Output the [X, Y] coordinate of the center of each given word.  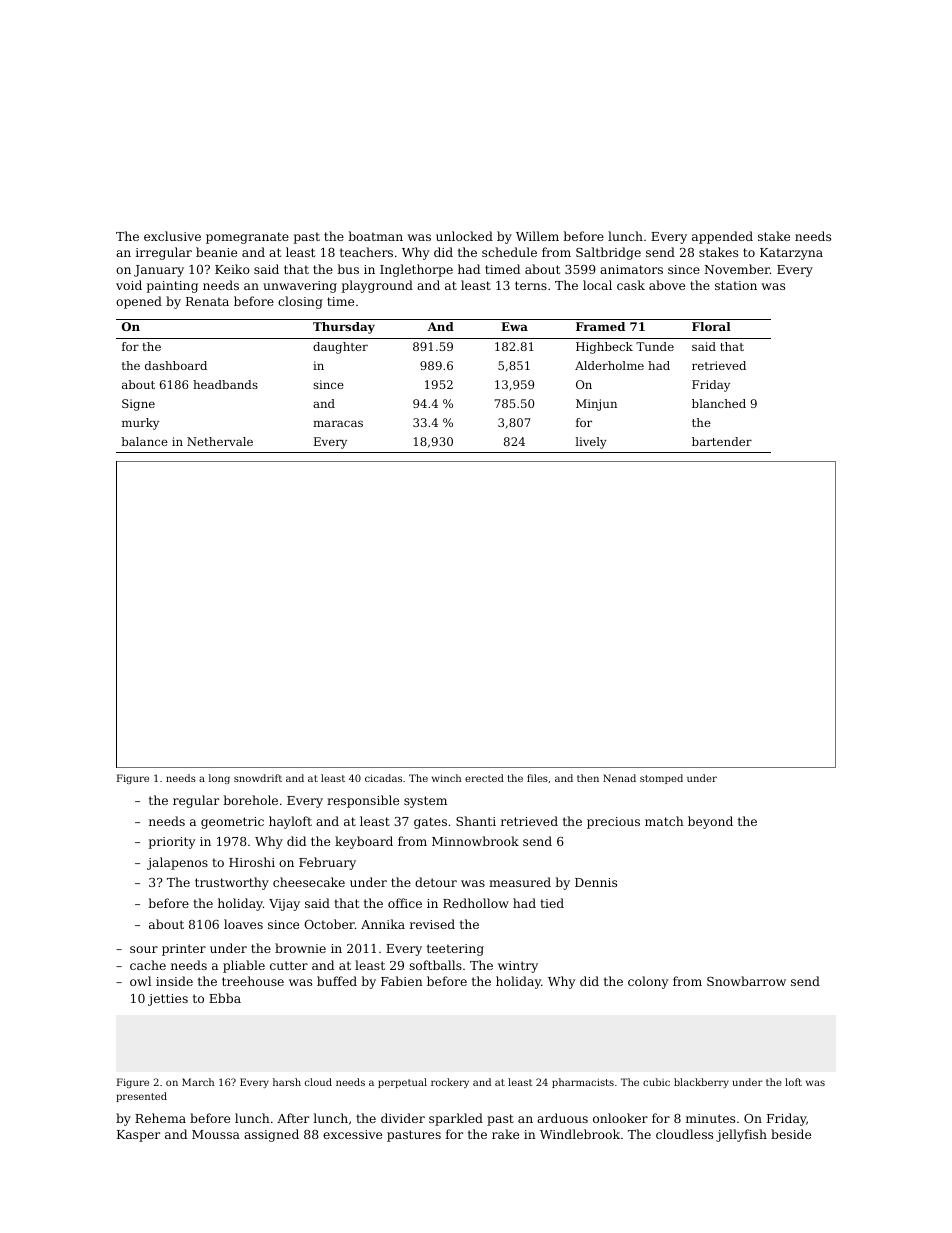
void [129, 285]
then [588, 778]
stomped [661, 779]
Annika [383, 924]
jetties [168, 1000]
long [219, 779]
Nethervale [220, 441]
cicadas [383, 778]
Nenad [619, 778]
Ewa [514, 326]
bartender [722, 441]
